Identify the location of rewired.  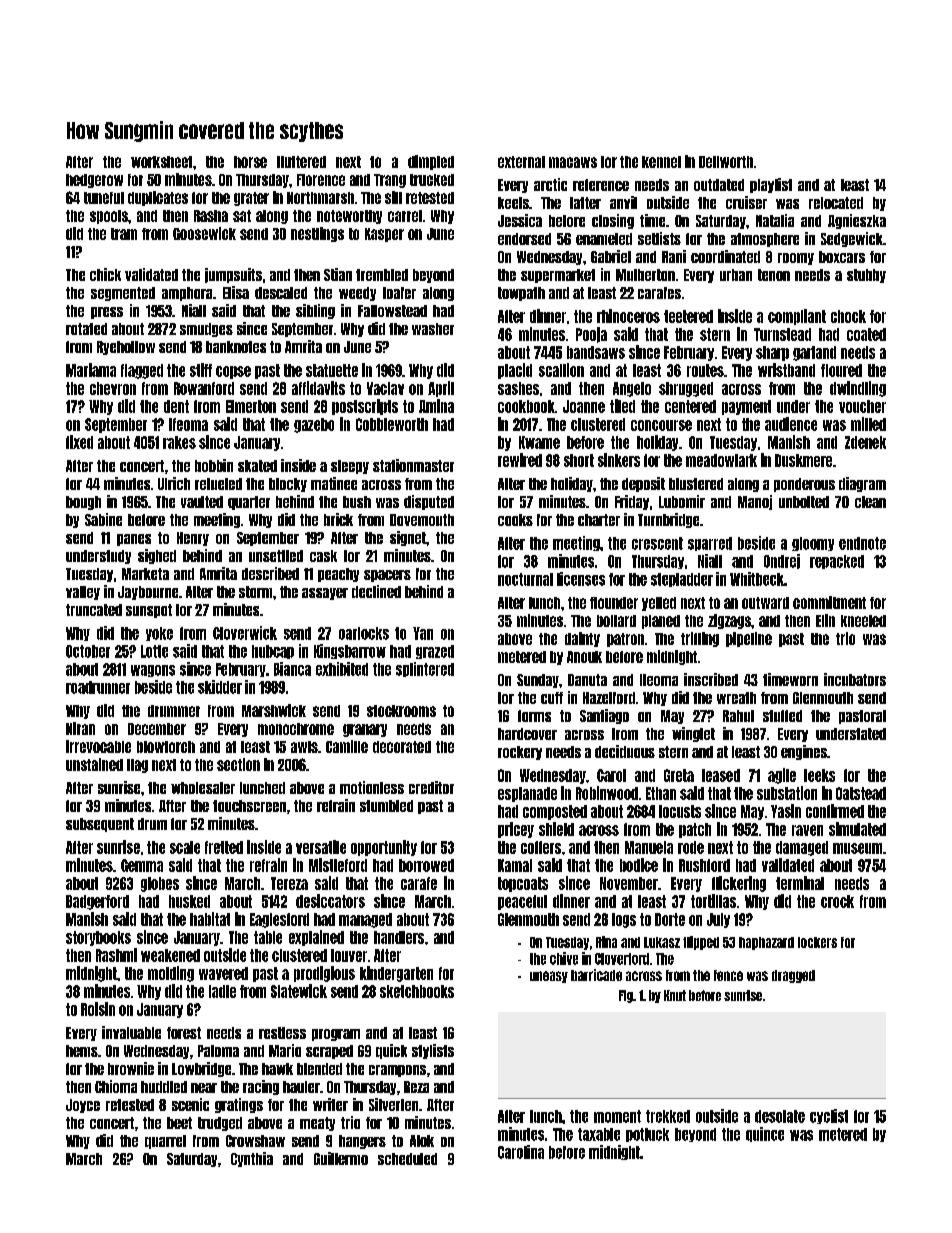
(520, 460).
